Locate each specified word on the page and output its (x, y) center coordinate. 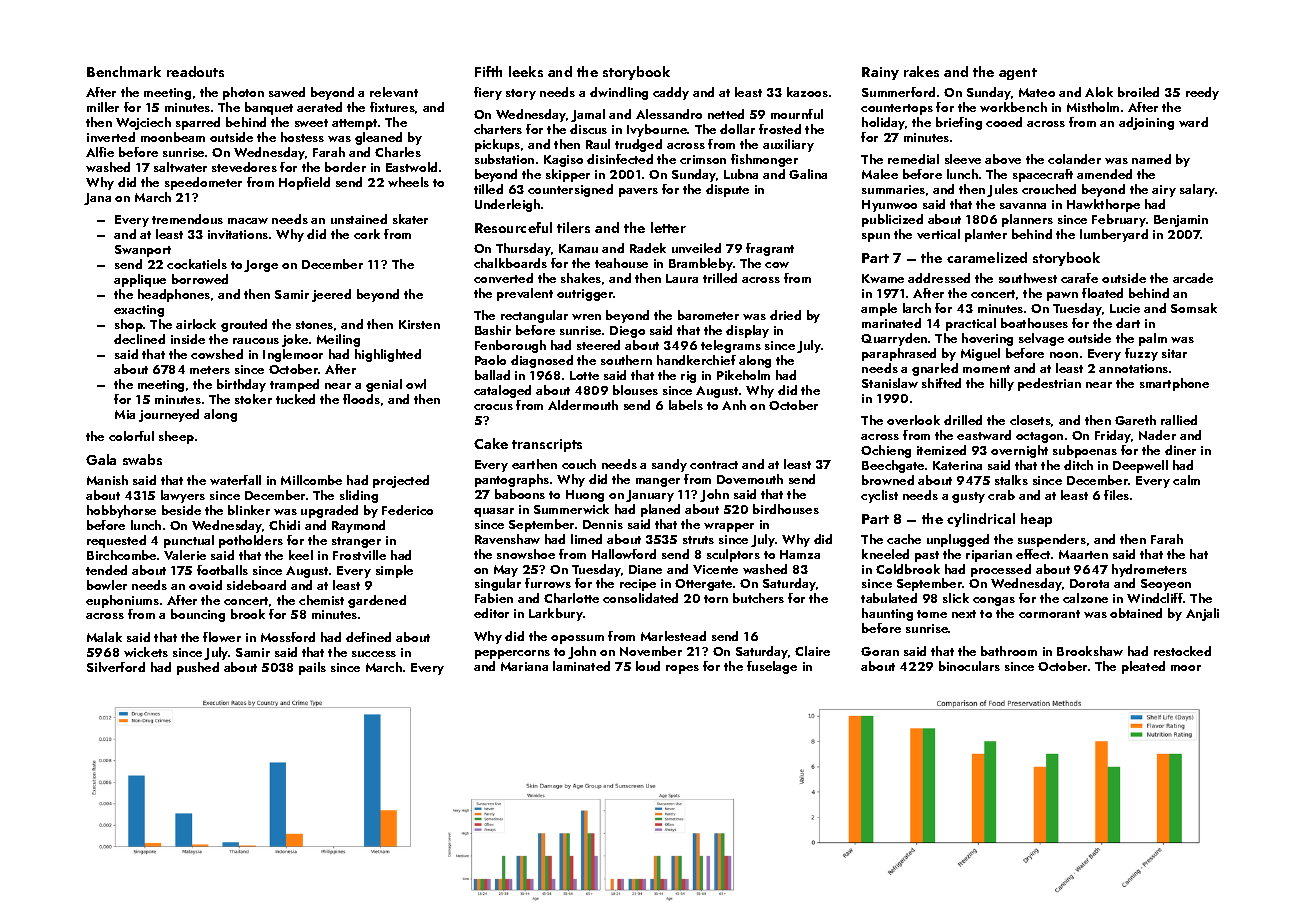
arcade (1193, 278)
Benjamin (1181, 221)
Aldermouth (583, 405)
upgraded (329, 511)
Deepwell (1140, 466)
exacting (139, 311)
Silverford (116, 667)
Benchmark (124, 71)
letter (668, 227)
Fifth (488, 71)
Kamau (578, 248)
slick (956, 598)
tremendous (187, 219)
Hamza (800, 554)
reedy (1202, 93)
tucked (295, 399)
